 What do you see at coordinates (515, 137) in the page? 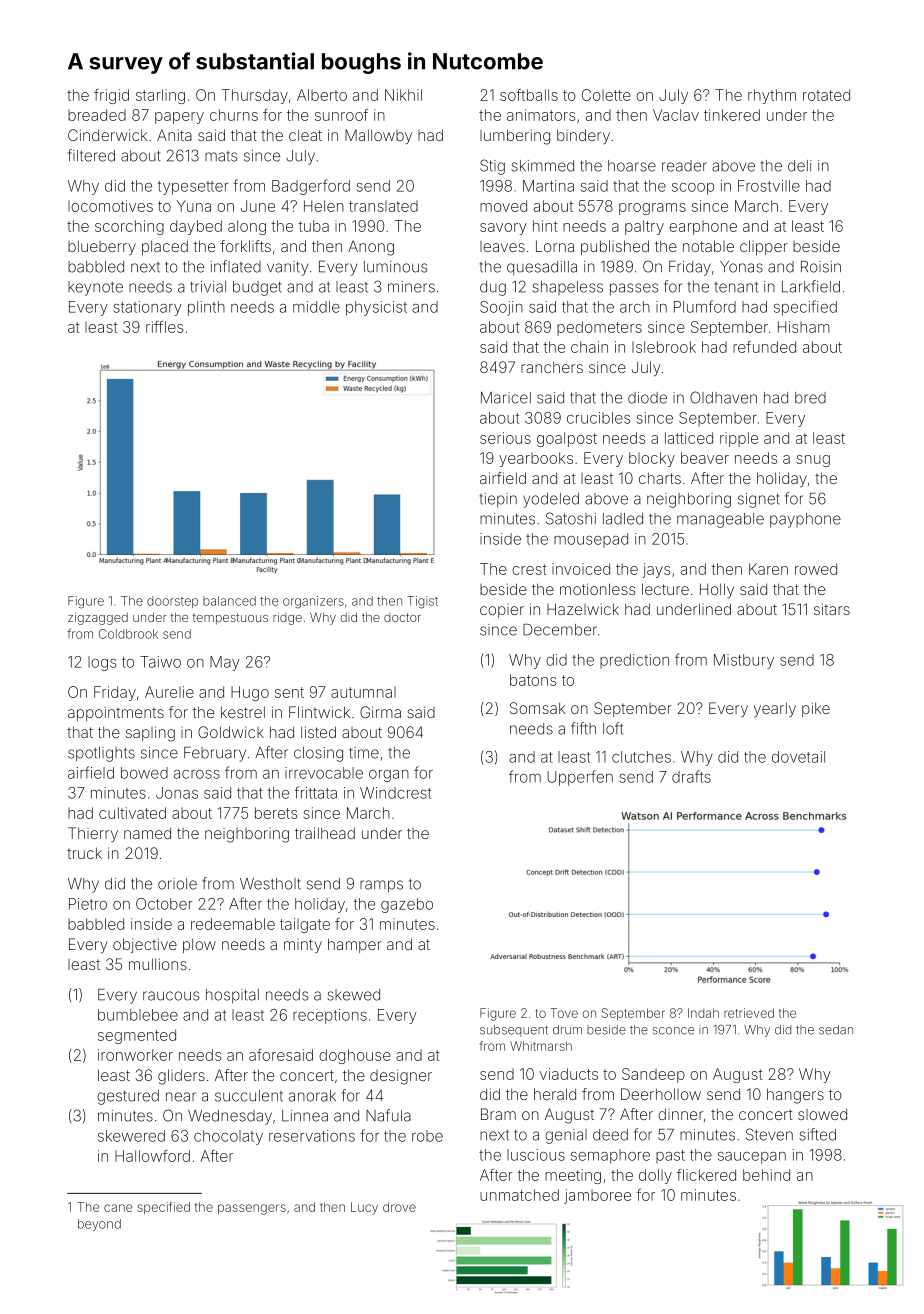
I see `lumbering` at bounding box center [515, 137].
